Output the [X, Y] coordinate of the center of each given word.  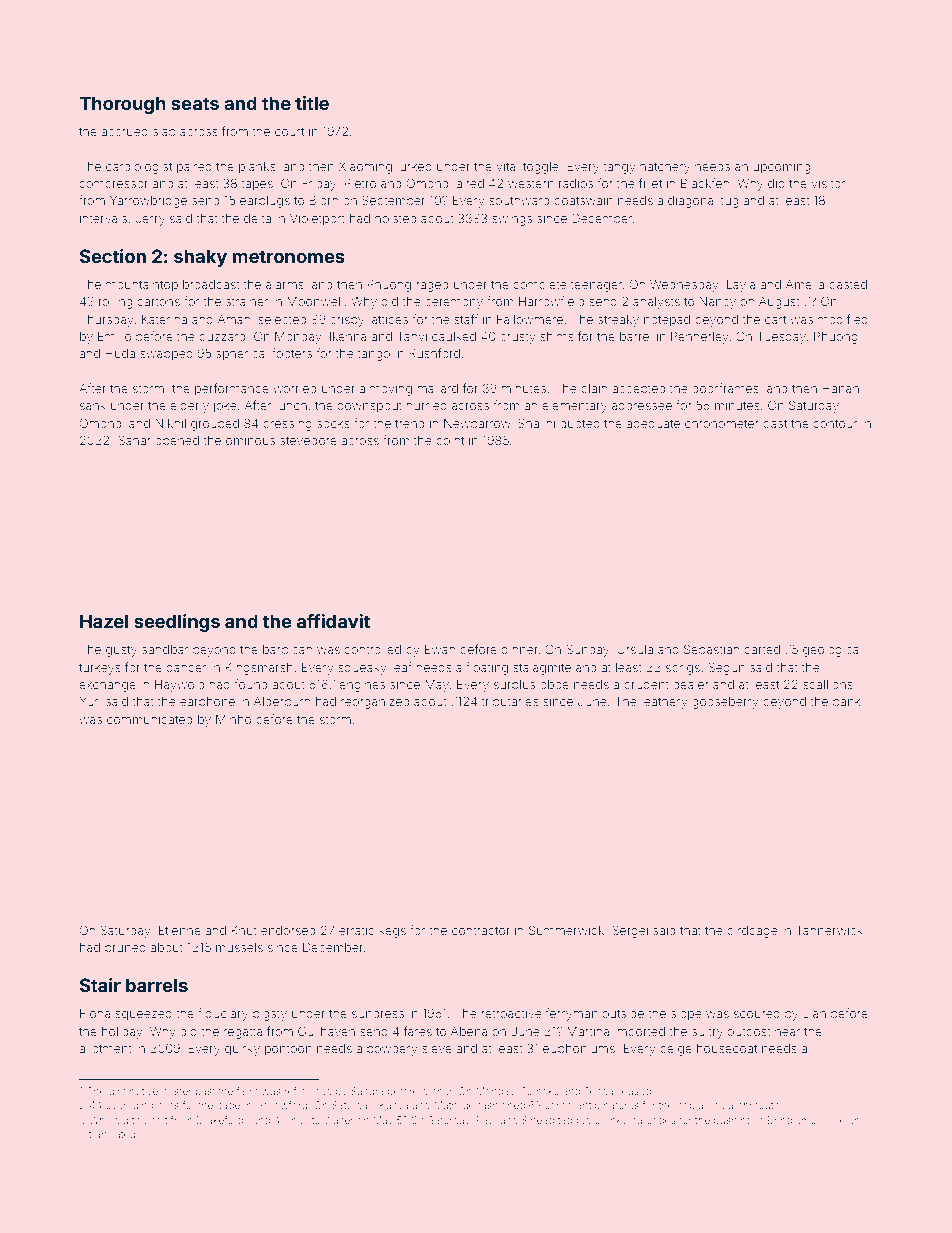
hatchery [665, 168]
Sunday [587, 650]
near [787, 1032]
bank [846, 701]
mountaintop [142, 286]
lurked [414, 166]
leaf [401, 667]
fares [418, 1031]
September [393, 201]
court [289, 131]
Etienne [180, 930]
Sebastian [711, 649]
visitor [828, 183]
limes [296, 1120]
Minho [233, 719]
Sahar [134, 440]
